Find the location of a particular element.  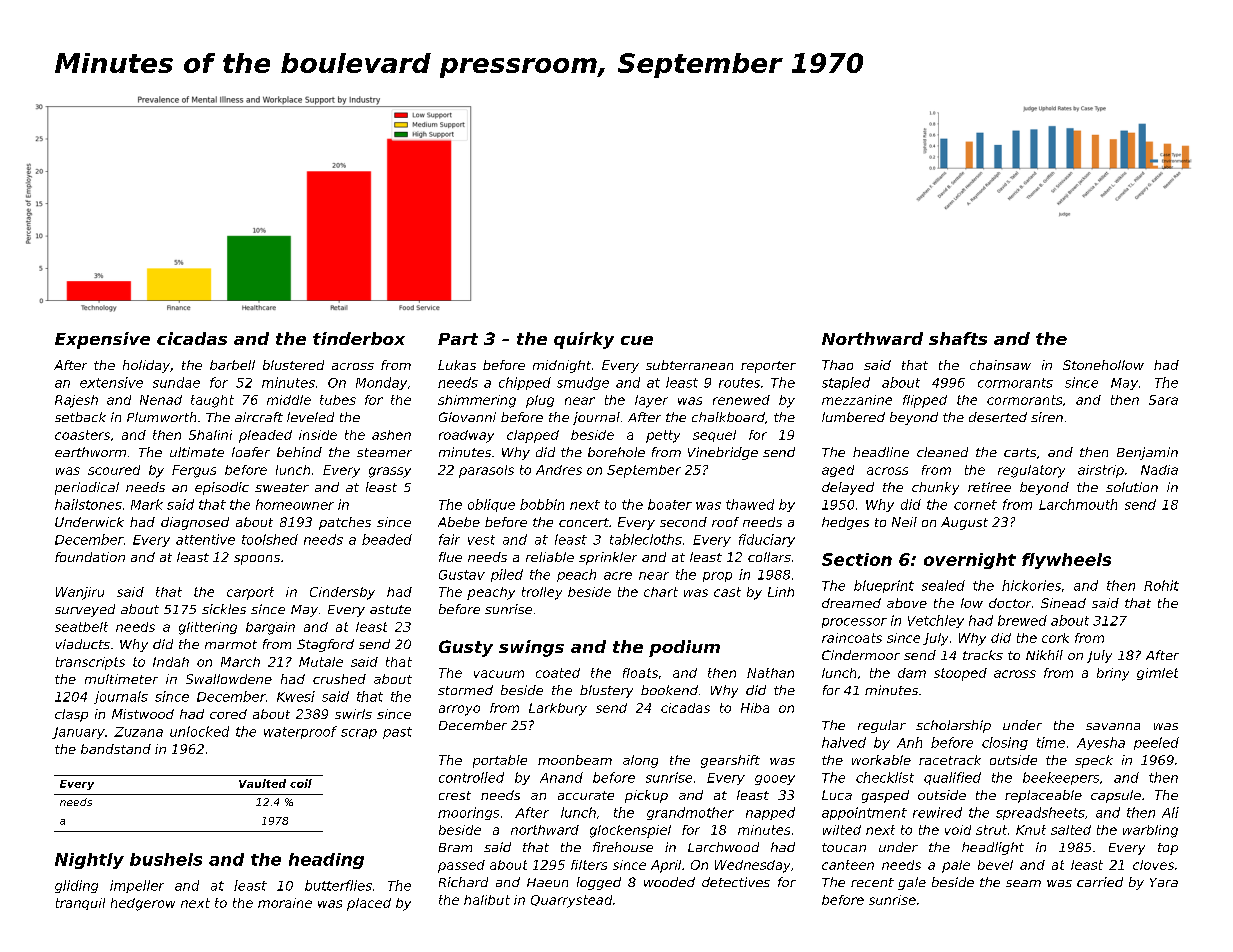

Part is located at coordinates (458, 339).
